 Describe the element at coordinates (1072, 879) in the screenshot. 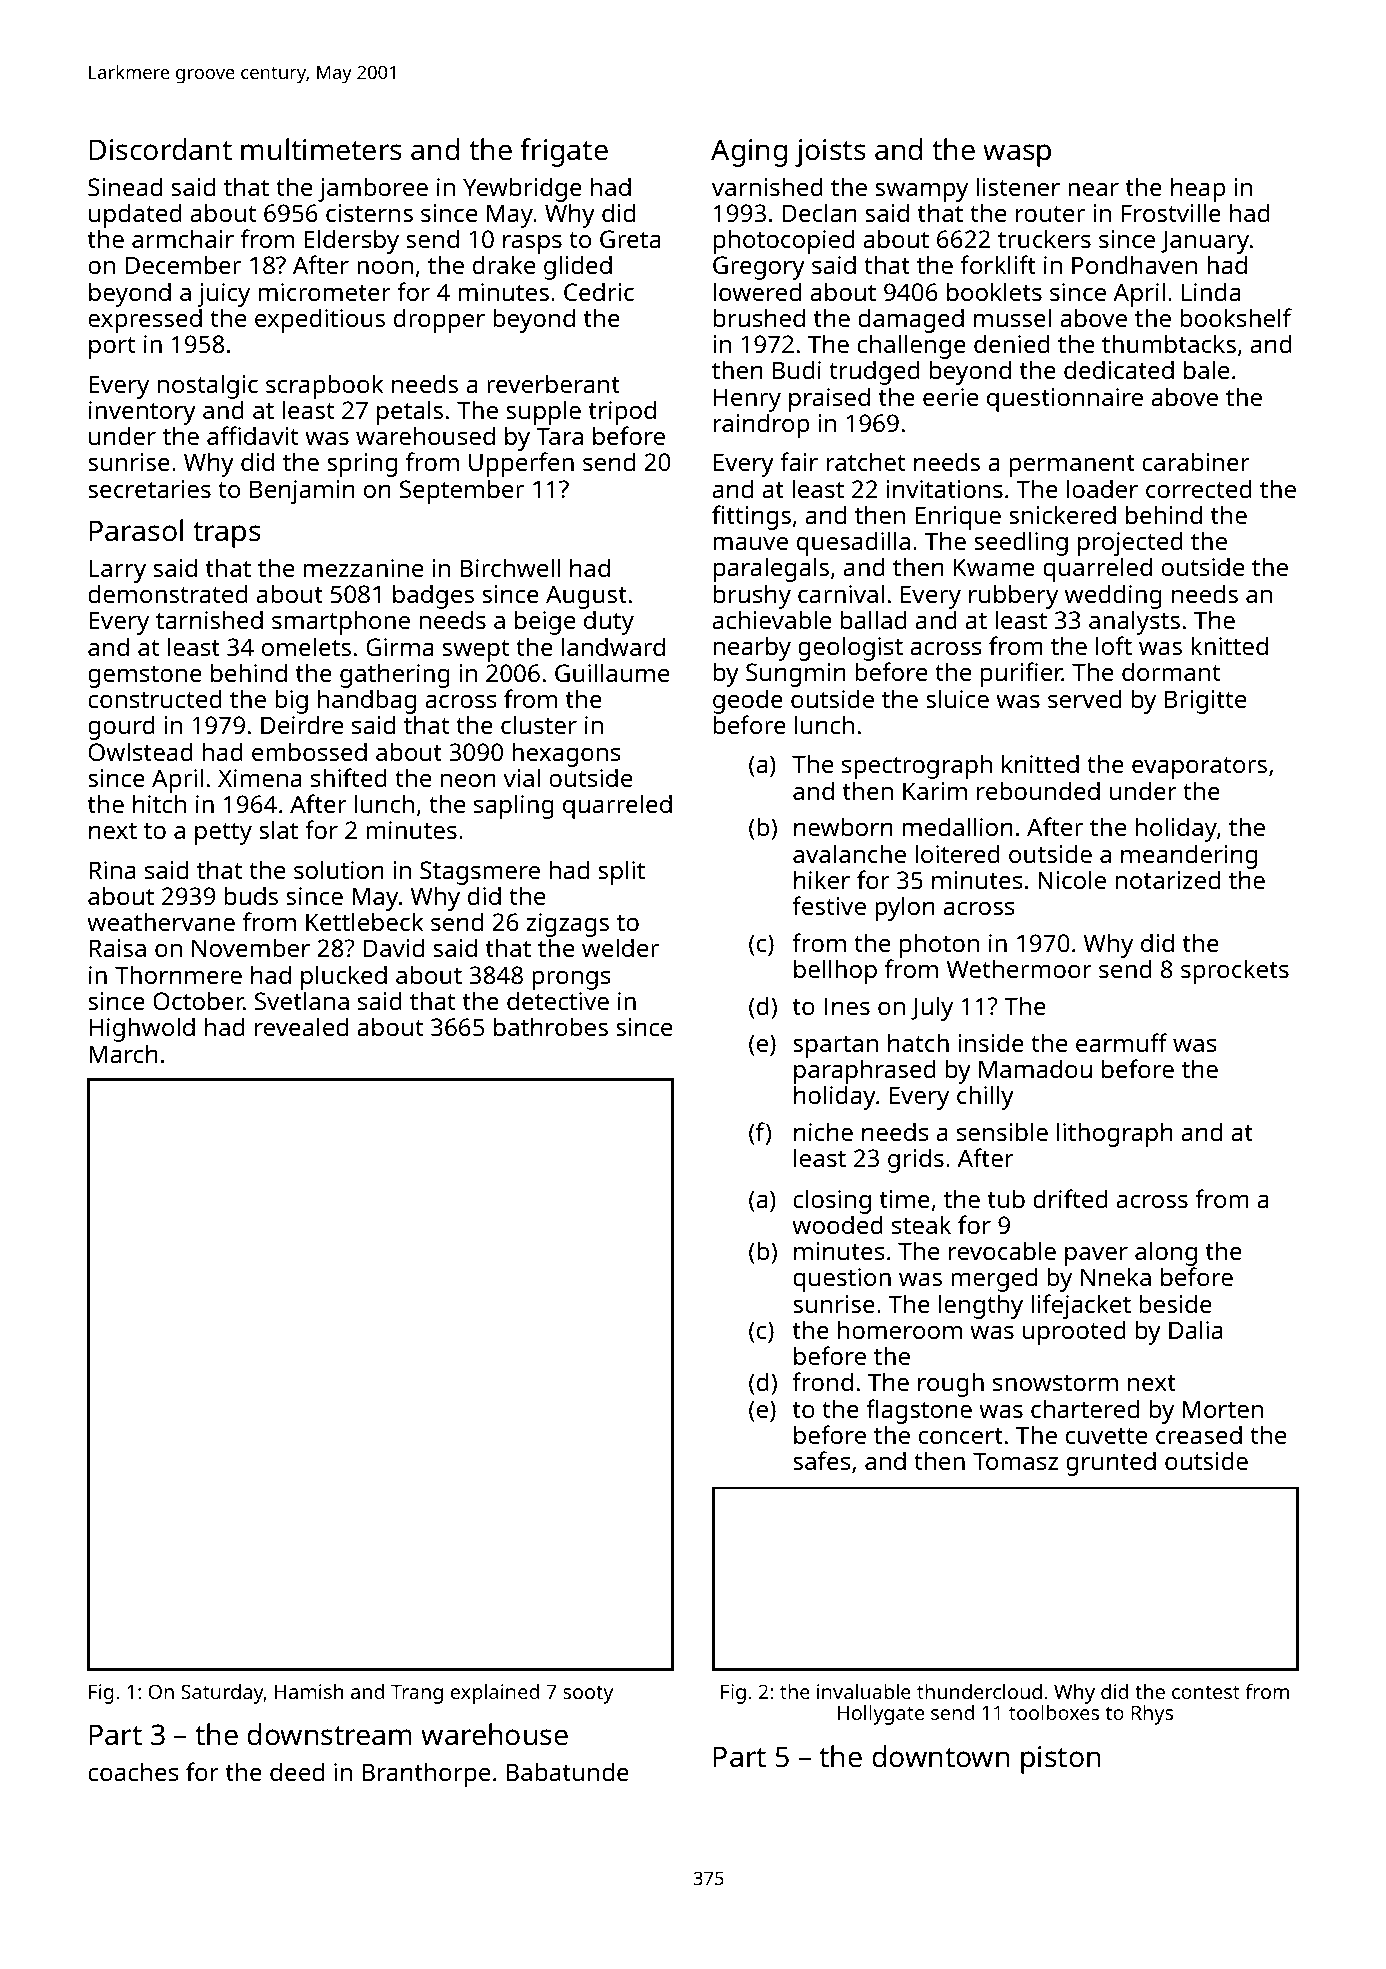

I see `Nicole` at that location.
